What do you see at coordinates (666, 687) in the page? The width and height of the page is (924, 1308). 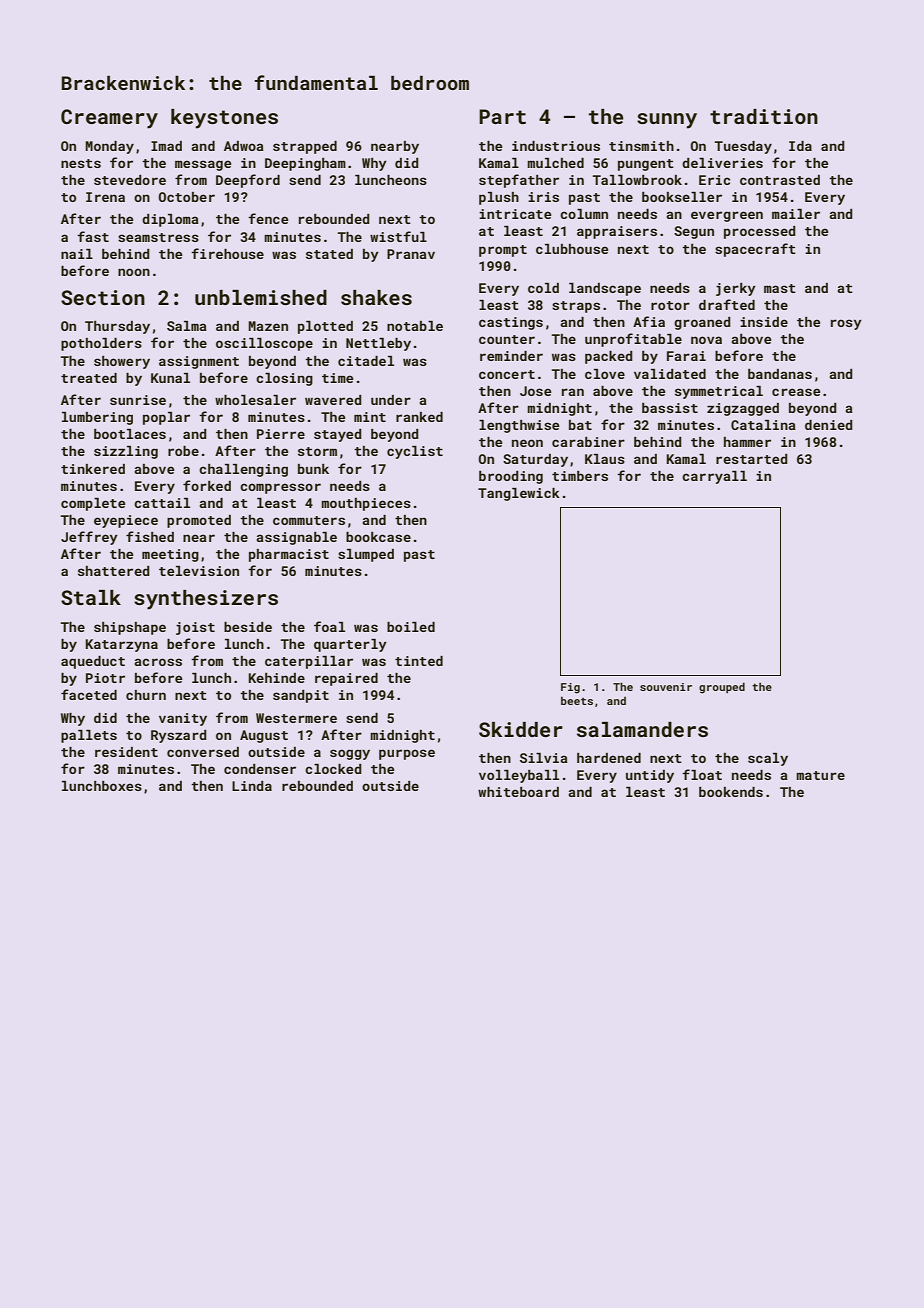 I see `souvenir` at bounding box center [666, 687].
